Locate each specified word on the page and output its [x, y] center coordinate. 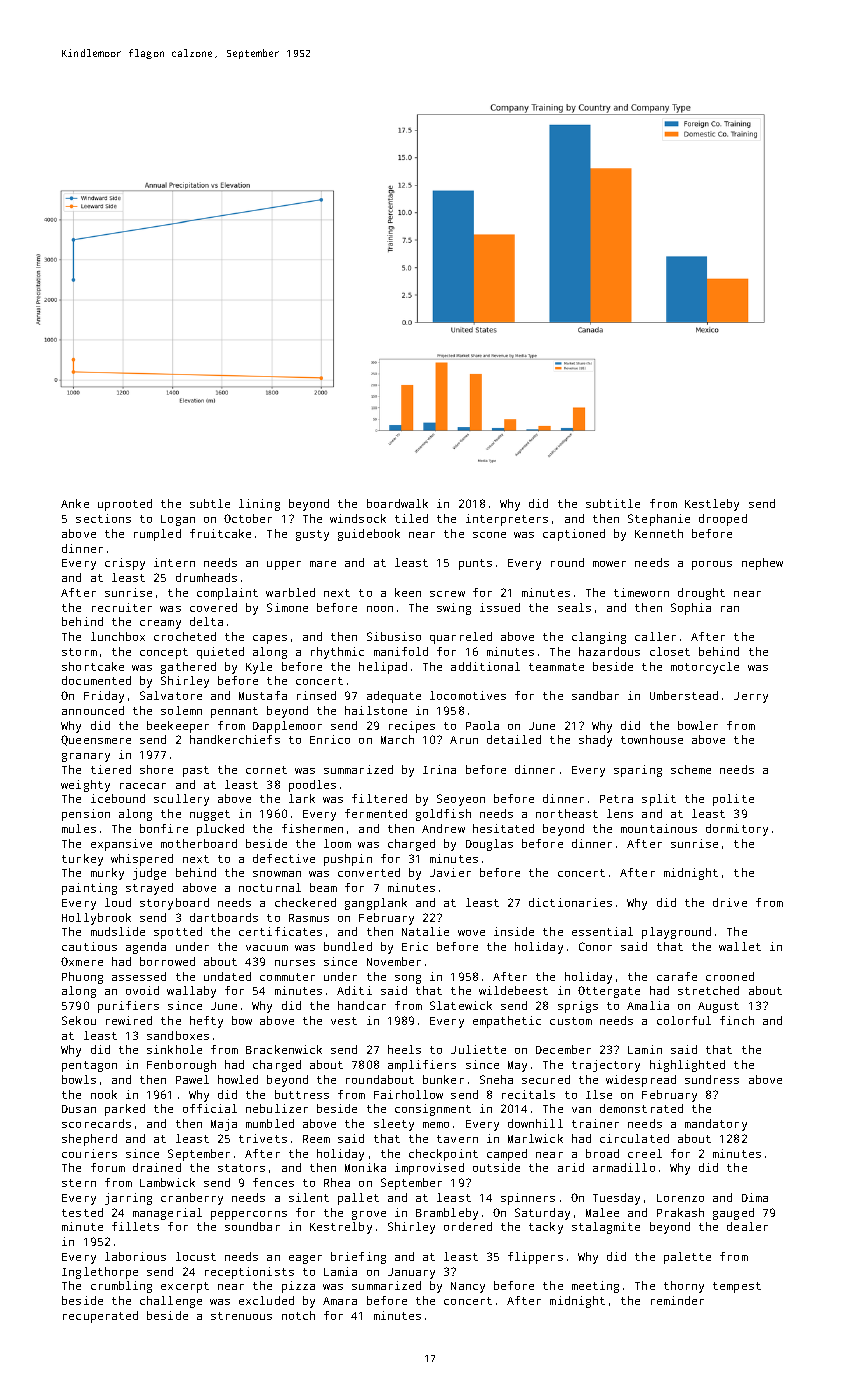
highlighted [687, 1066]
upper [284, 565]
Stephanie [659, 520]
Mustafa [263, 695]
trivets [263, 1138]
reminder [677, 1300]
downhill [535, 1123]
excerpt [185, 1287]
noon [380, 609]
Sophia [691, 609]
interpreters [507, 520]
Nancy [468, 1287]
